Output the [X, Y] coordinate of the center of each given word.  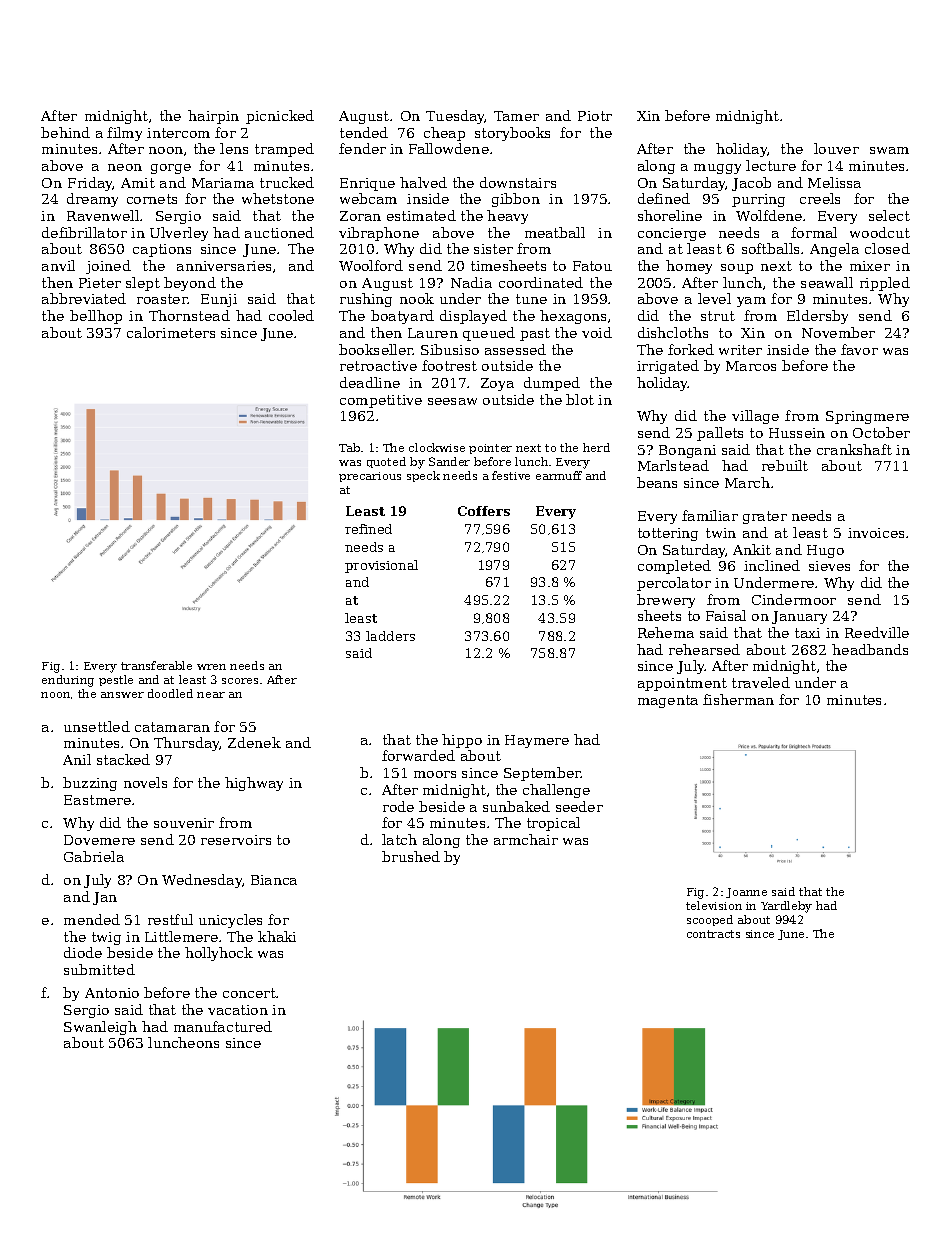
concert [249, 993]
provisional [381, 566]
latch [399, 839]
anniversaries [224, 266]
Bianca [274, 880]
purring [758, 200]
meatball [555, 232]
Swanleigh [100, 1028]
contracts [713, 934]
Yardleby [786, 907]
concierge [672, 234]
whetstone [278, 198]
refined [368, 529]
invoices [876, 533]
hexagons [573, 317]
